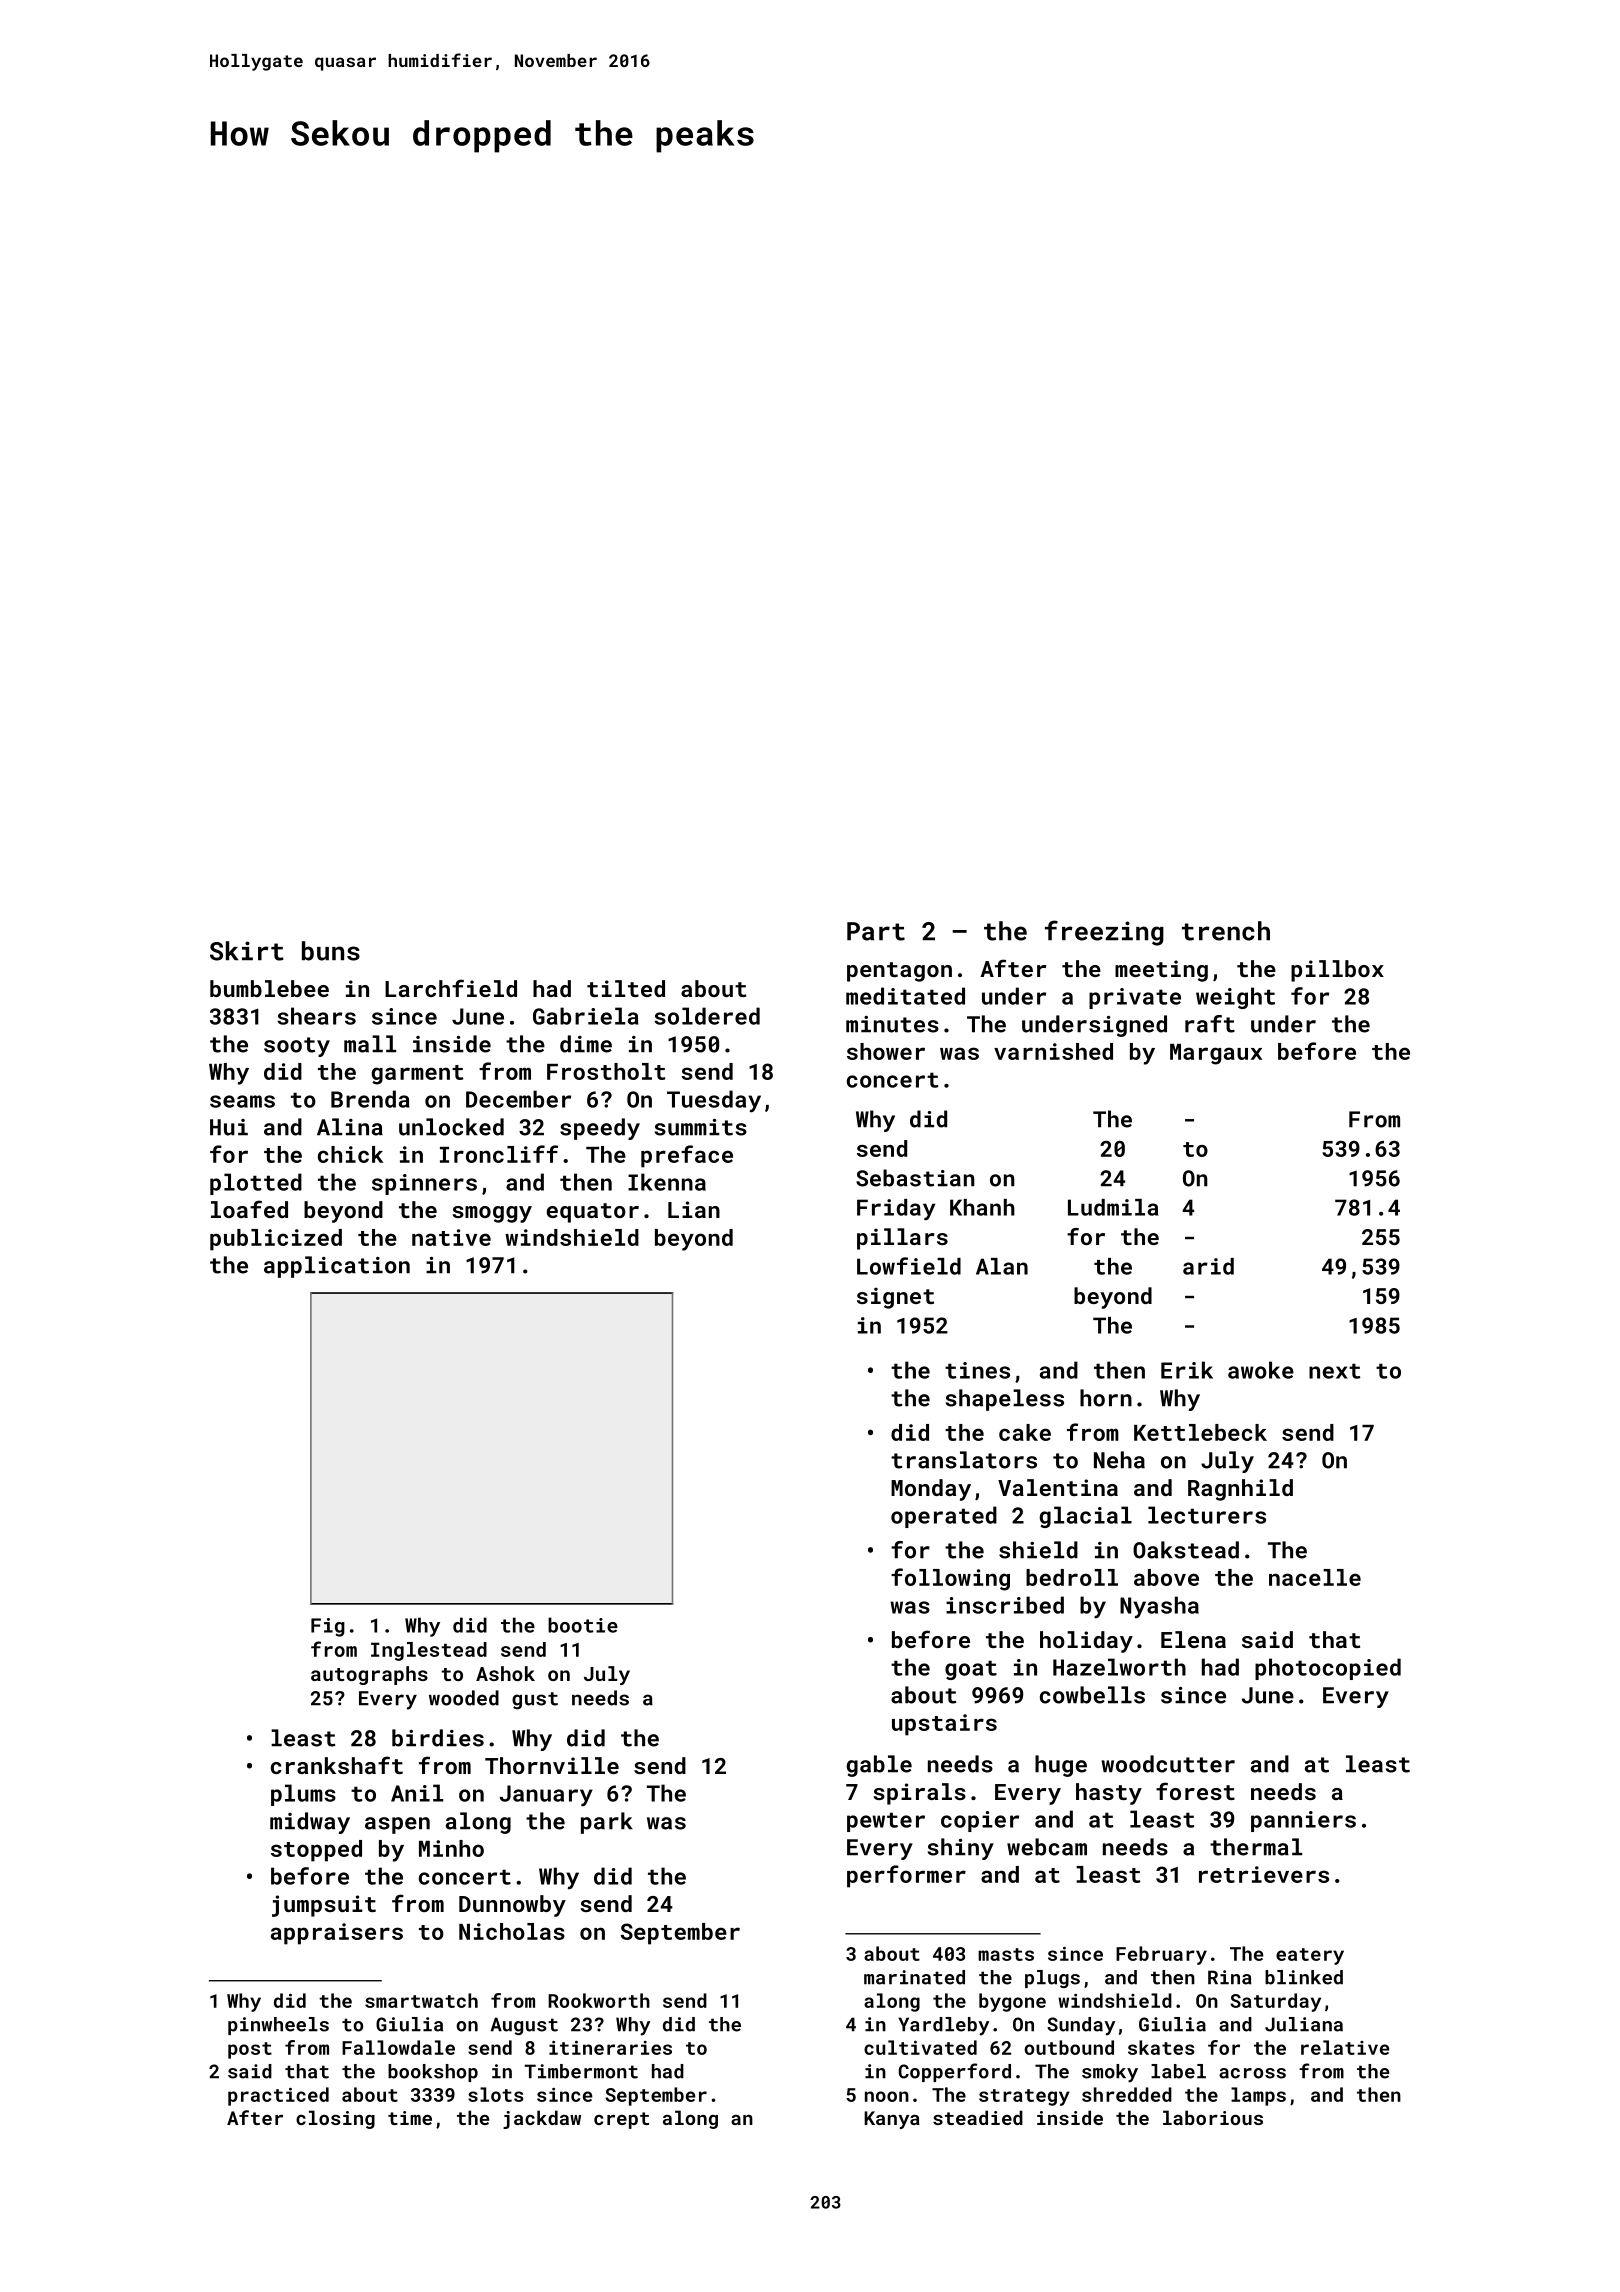 The width and height of the screenshot is (1620, 2292). I want to click on Ragnhild, so click(1240, 1490).
